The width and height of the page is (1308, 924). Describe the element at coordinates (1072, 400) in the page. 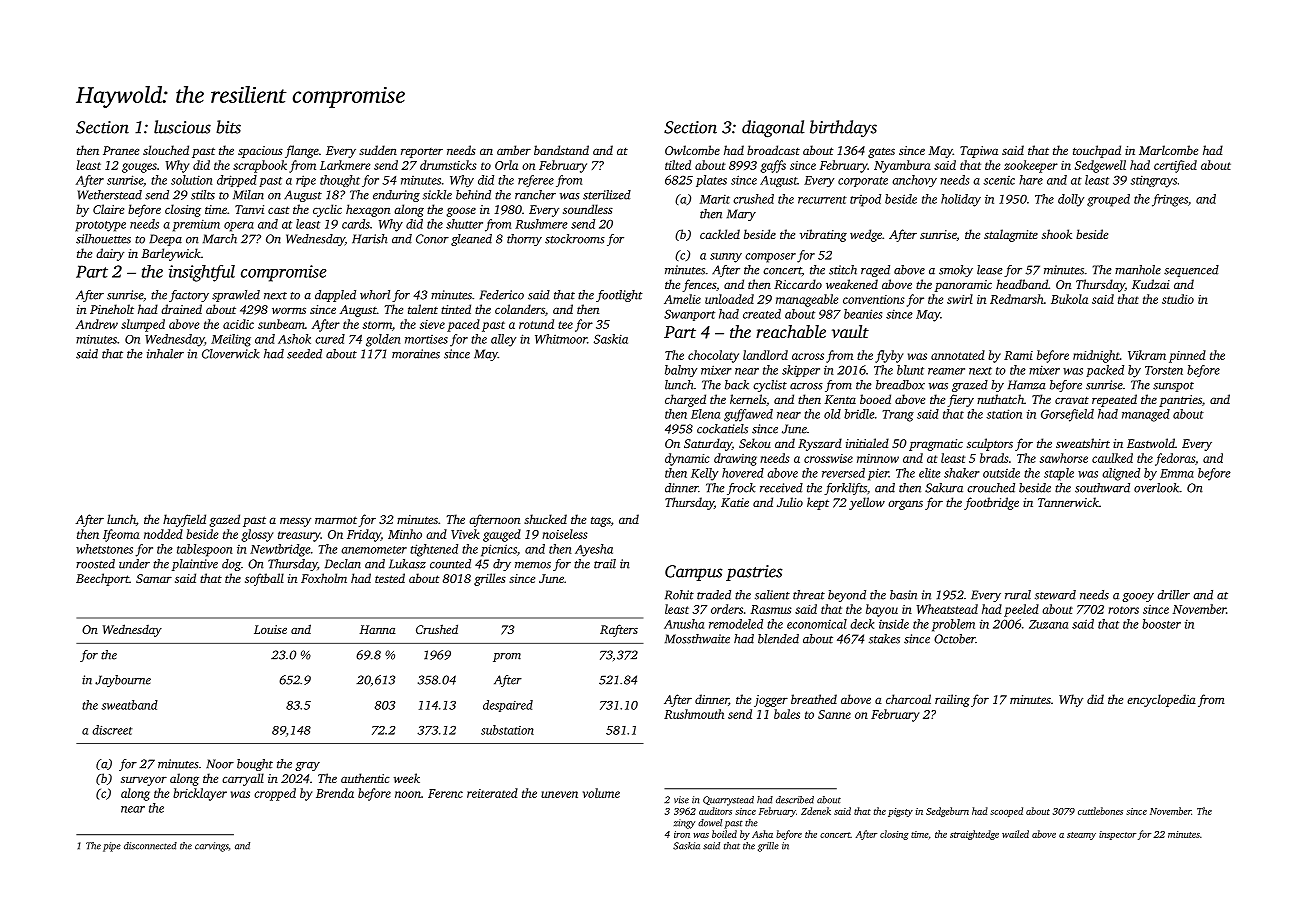

I see `cravat` at that location.
